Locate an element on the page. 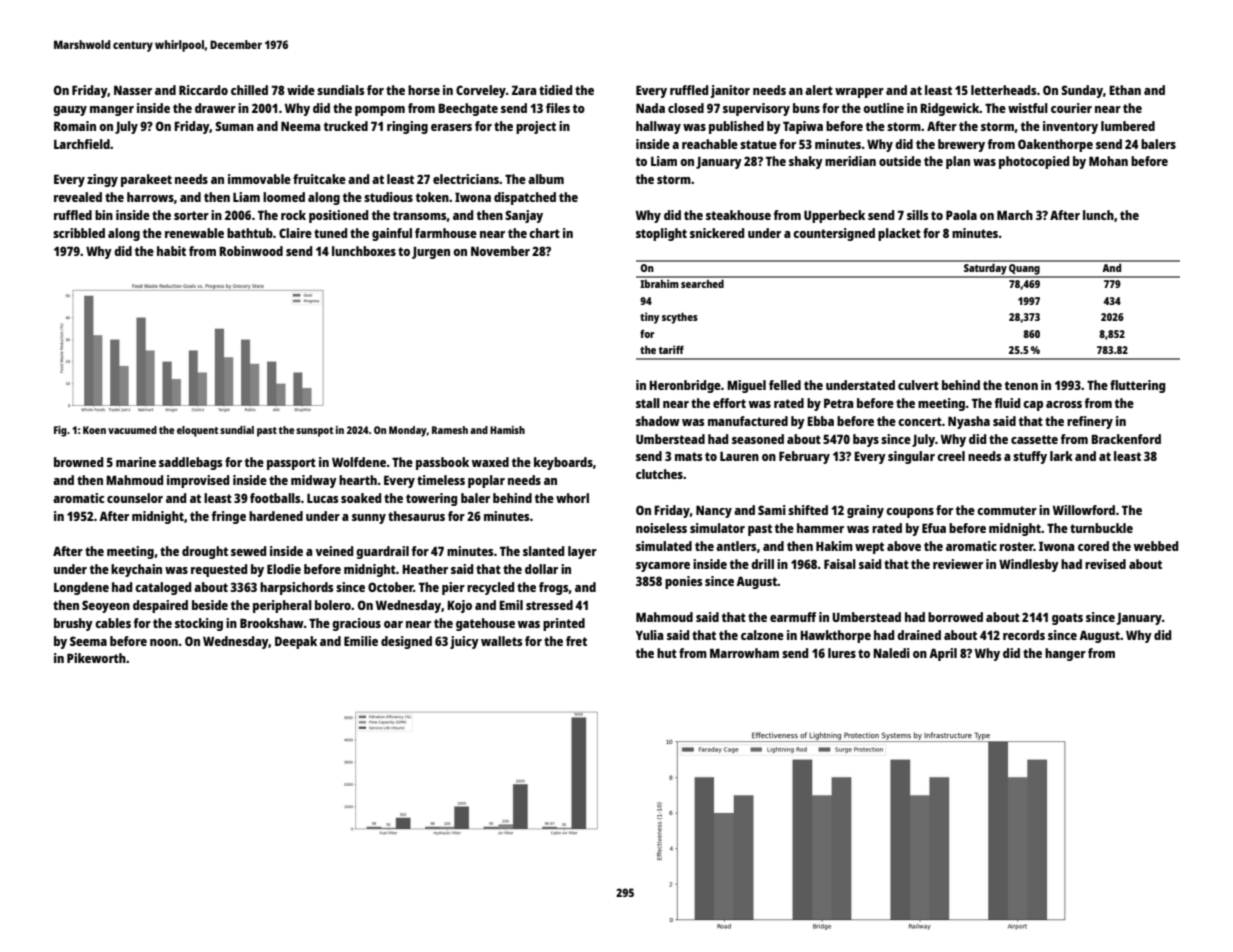 The height and width of the image is (952, 1233). Ramesh is located at coordinates (450, 430).
